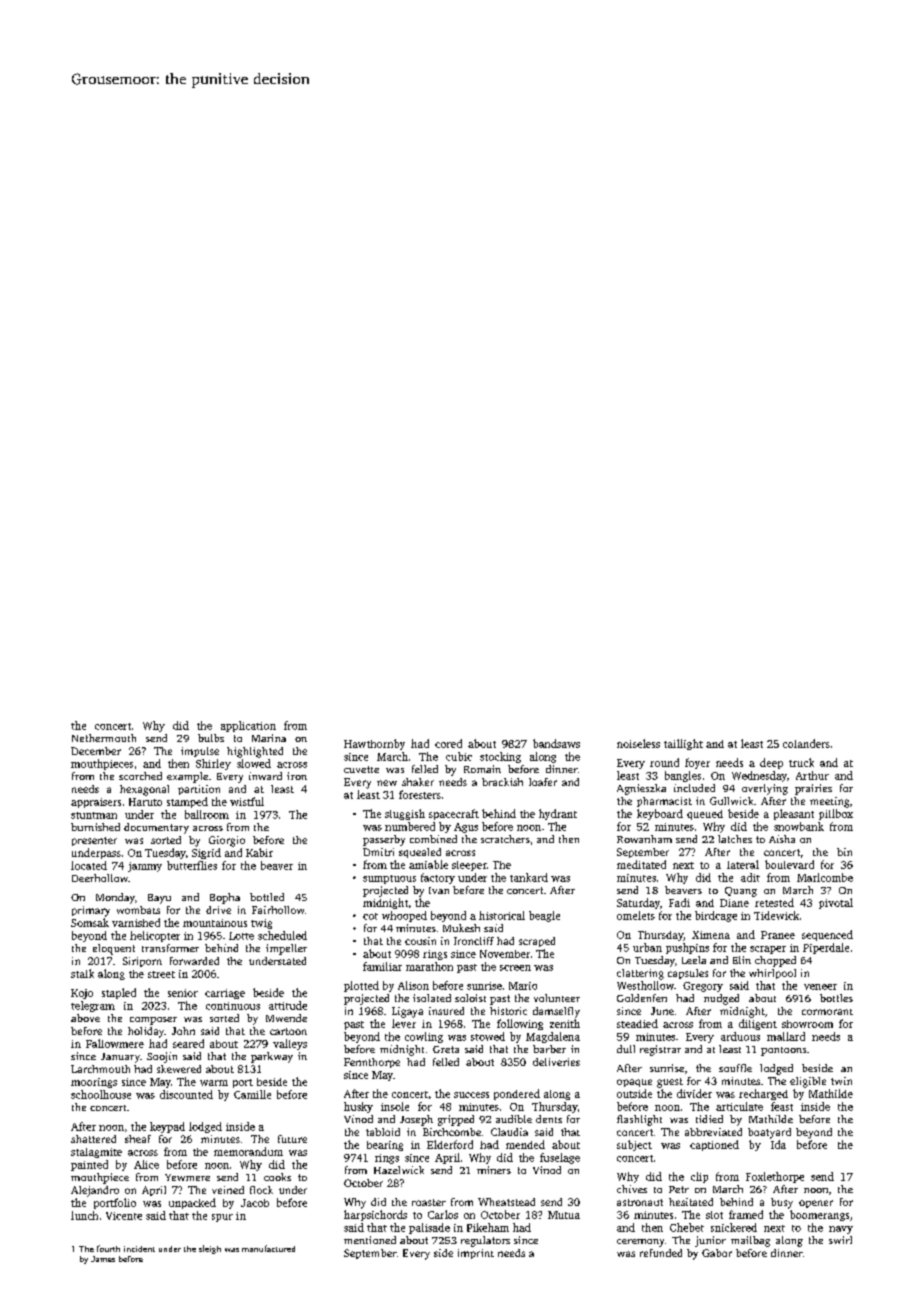 This page has height=1308, width=924. What do you see at coordinates (827, 1012) in the page?
I see `cormorant` at bounding box center [827, 1012].
